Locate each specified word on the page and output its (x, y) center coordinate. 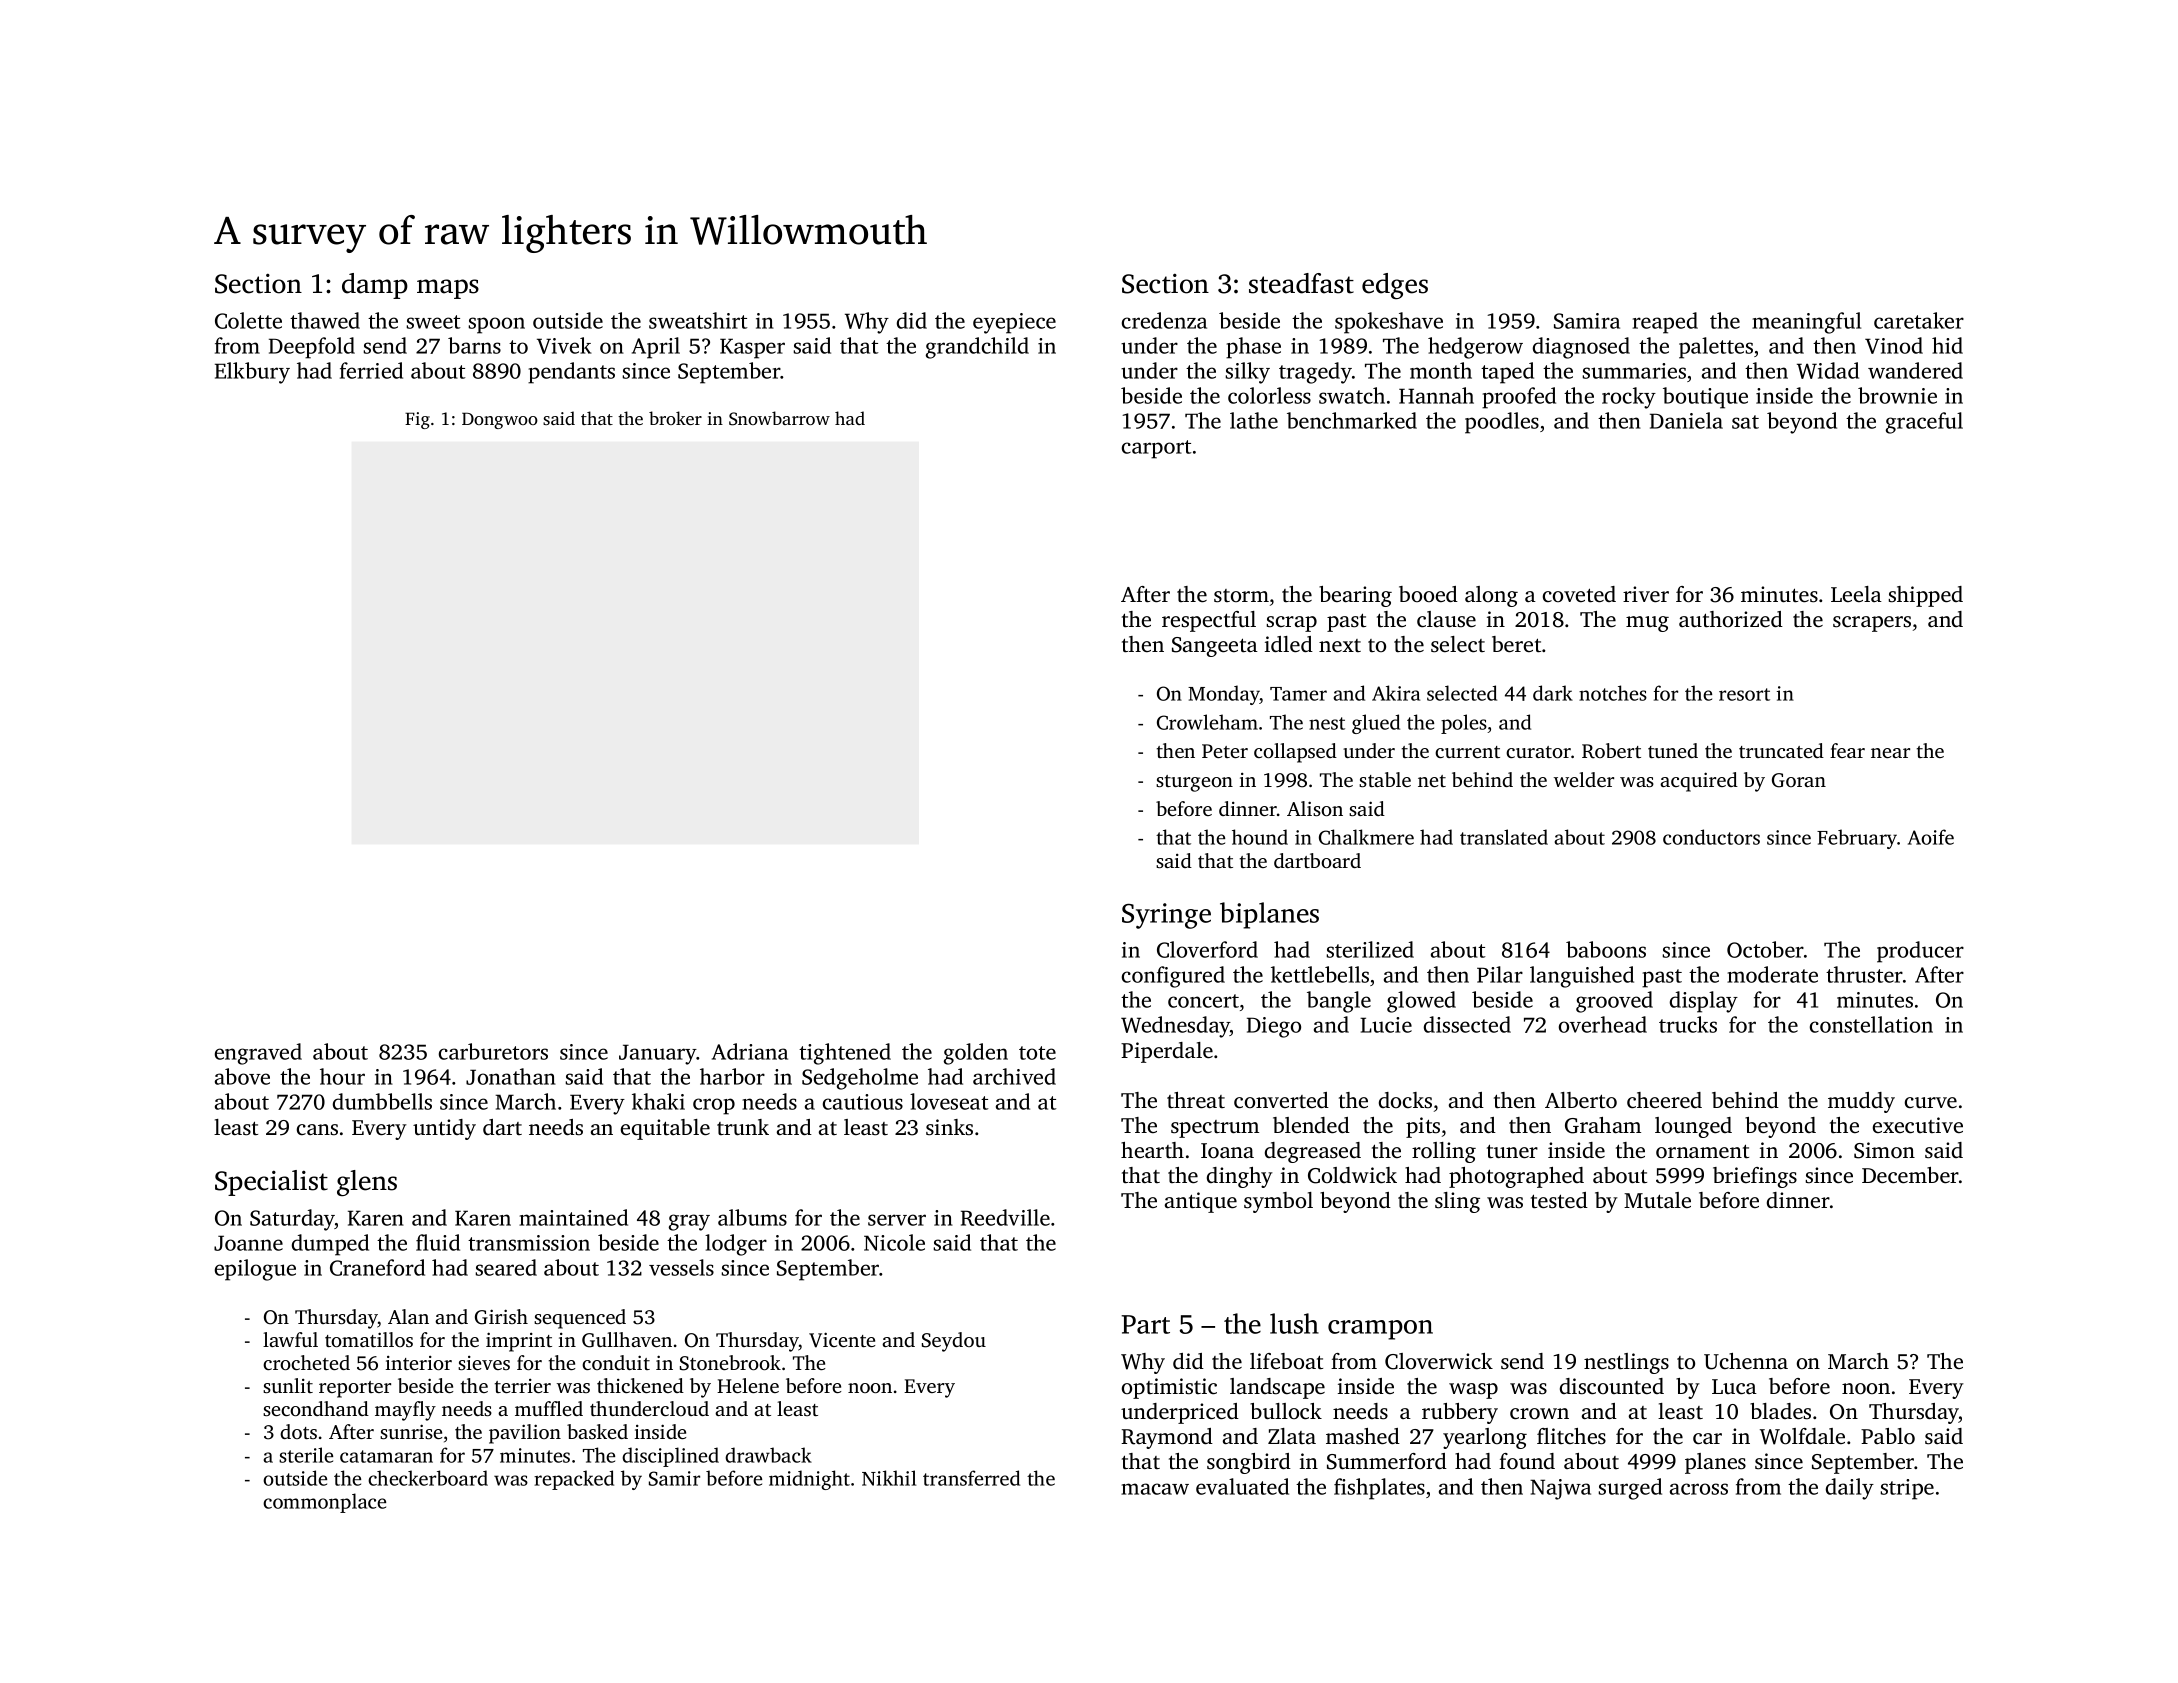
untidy (444, 1129)
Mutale (1657, 1200)
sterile (306, 1455)
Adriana (750, 1051)
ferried (371, 370)
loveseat (949, 1101)
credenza (1164, 320)
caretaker (1919, 320)
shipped (1925, 596)
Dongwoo (500, 420)
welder (1584, 779)
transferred (971, 1478)
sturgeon (1194, 783)
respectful (1209, 621)
